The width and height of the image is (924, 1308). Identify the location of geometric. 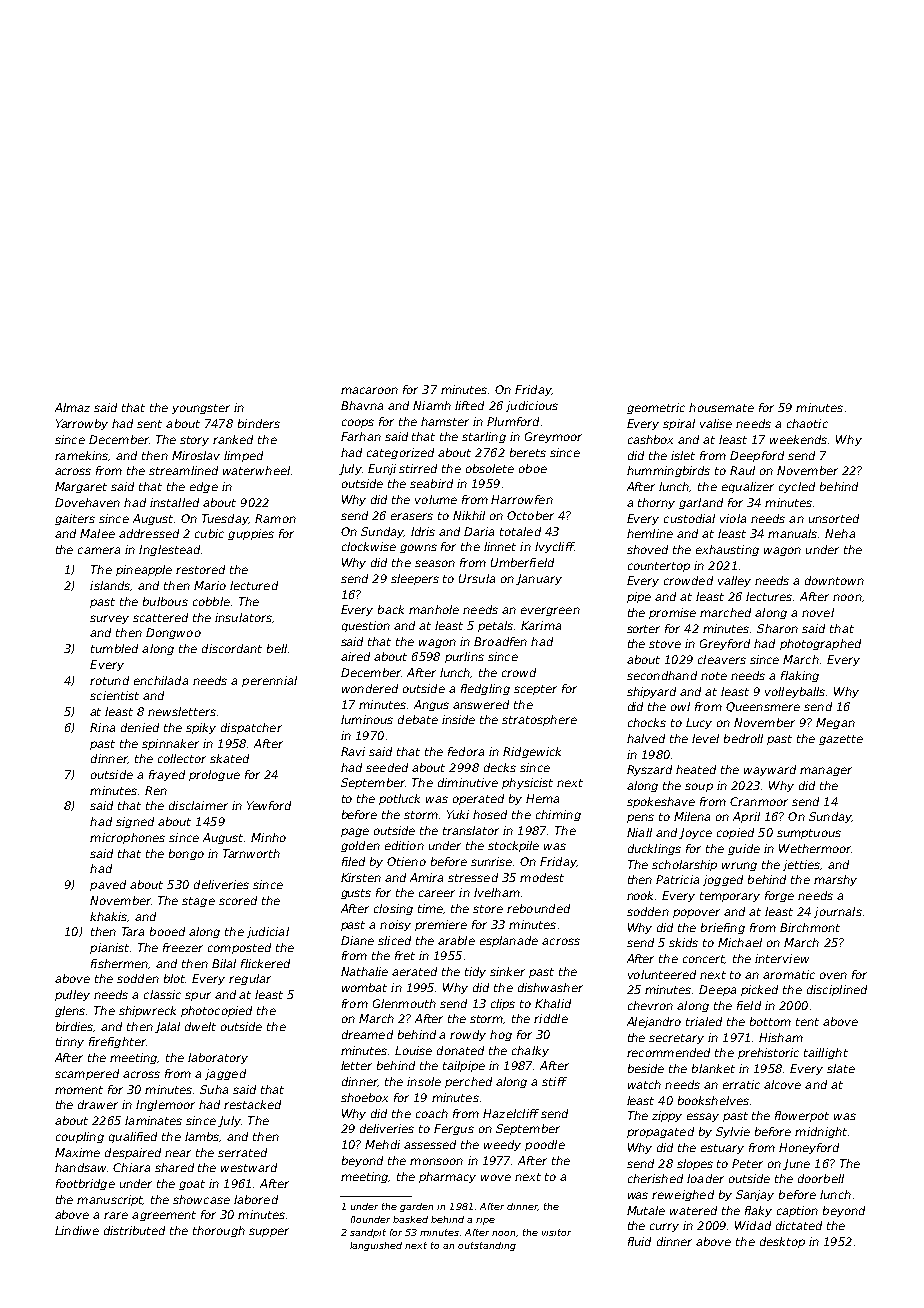
(656, 408).
